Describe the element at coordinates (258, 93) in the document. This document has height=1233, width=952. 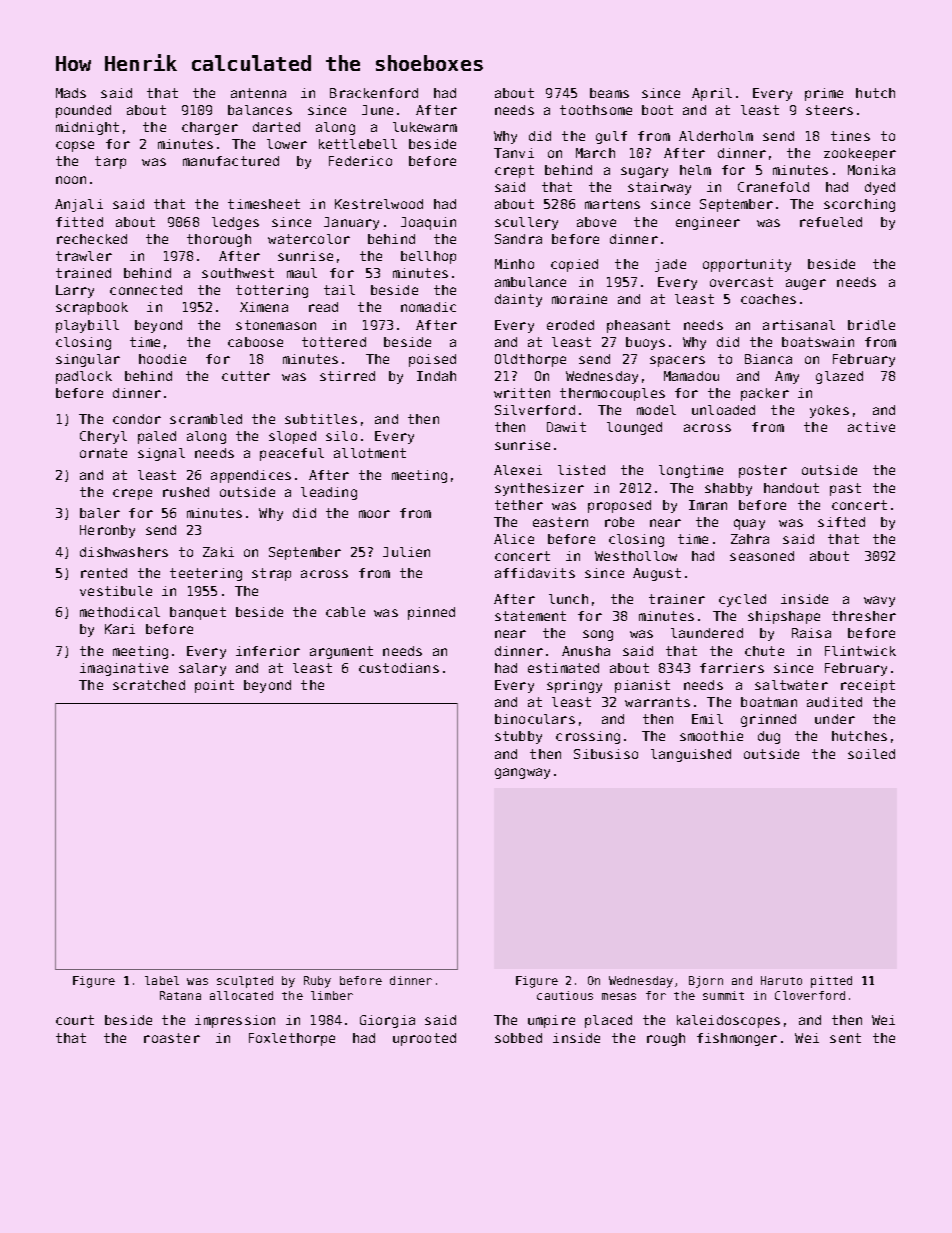
I see `antenna` at that location.
